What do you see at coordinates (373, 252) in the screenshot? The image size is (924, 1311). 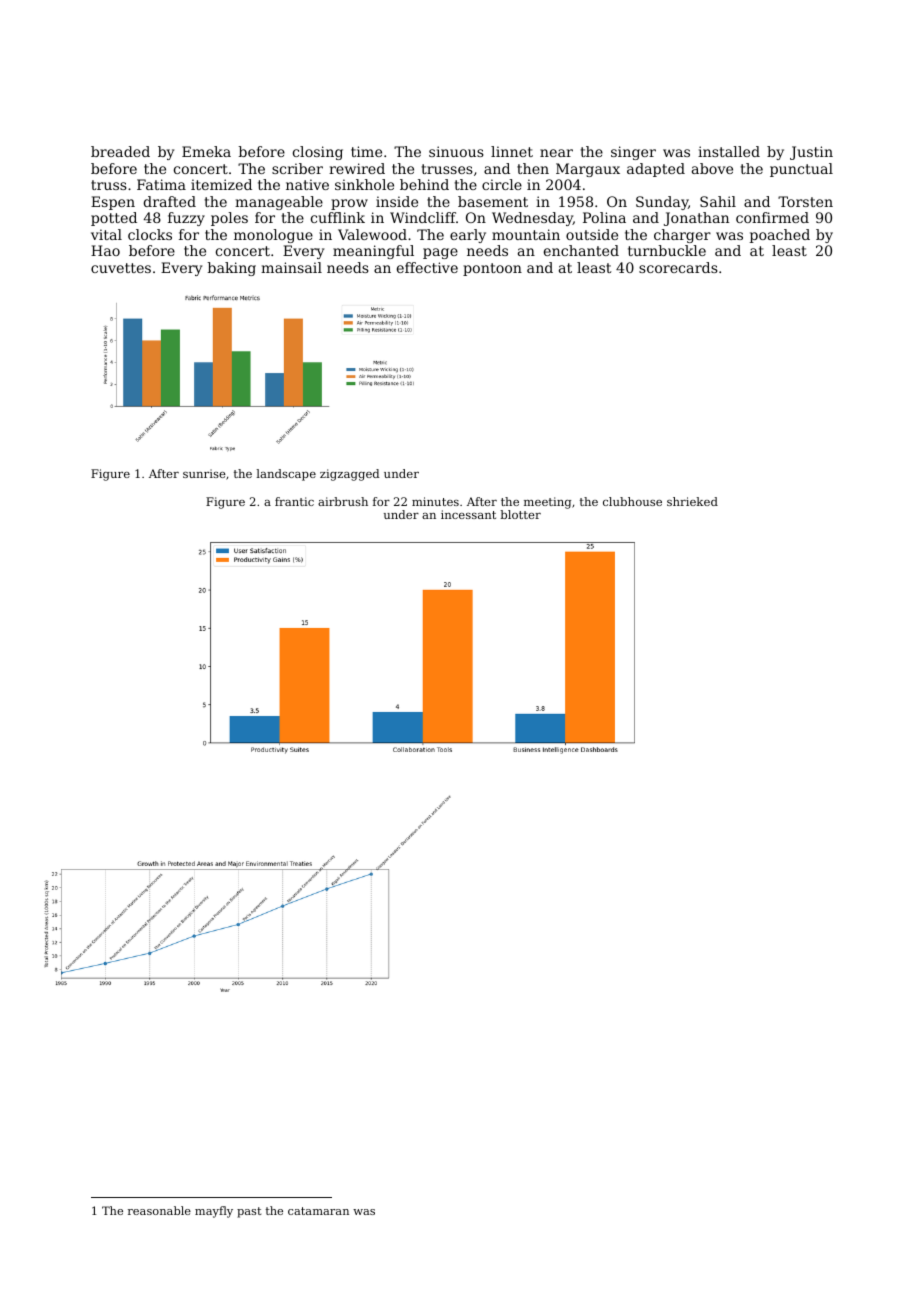 I see `meaningful` at bounding box center [373, 252].
